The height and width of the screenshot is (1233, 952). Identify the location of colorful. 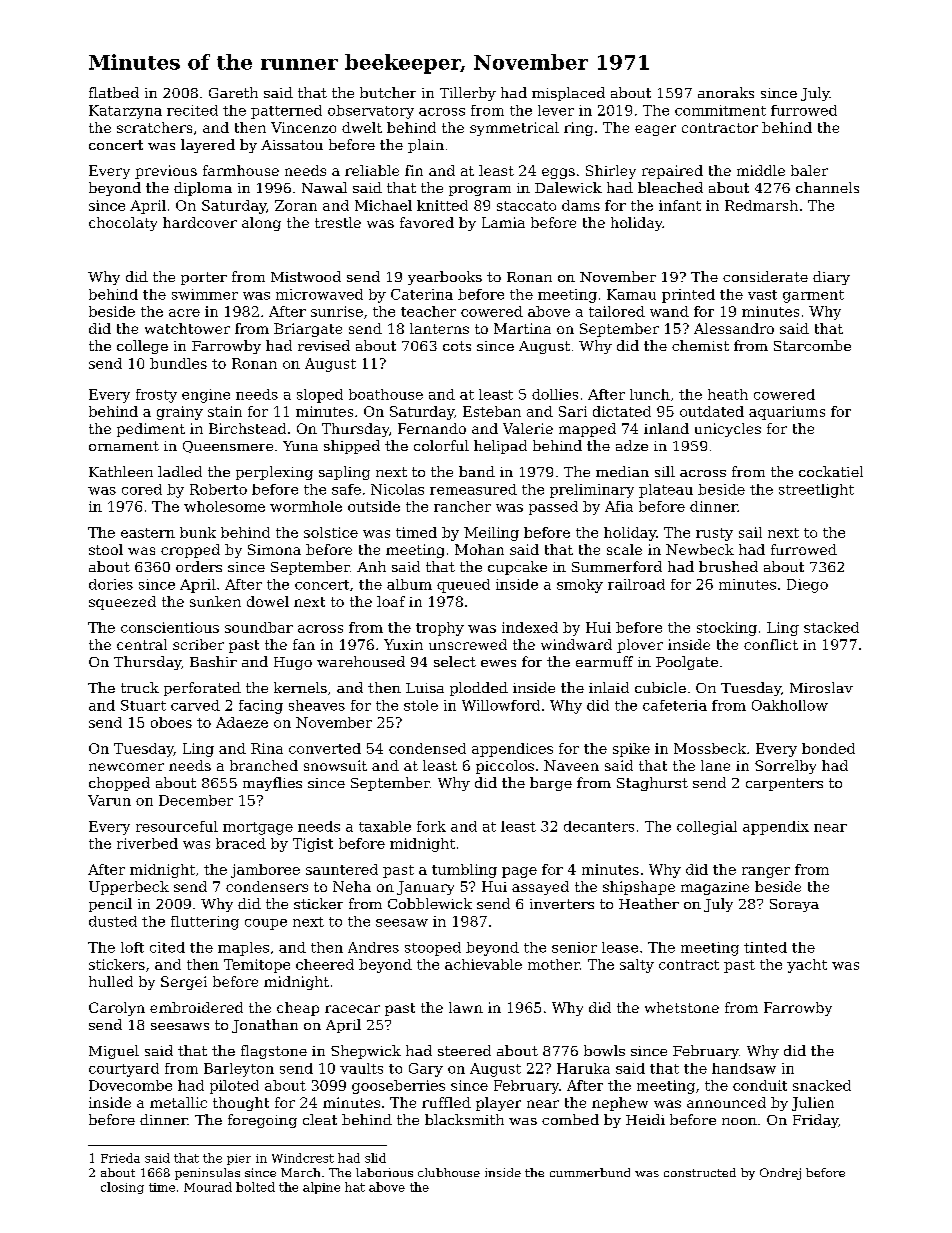
(441, 445).
